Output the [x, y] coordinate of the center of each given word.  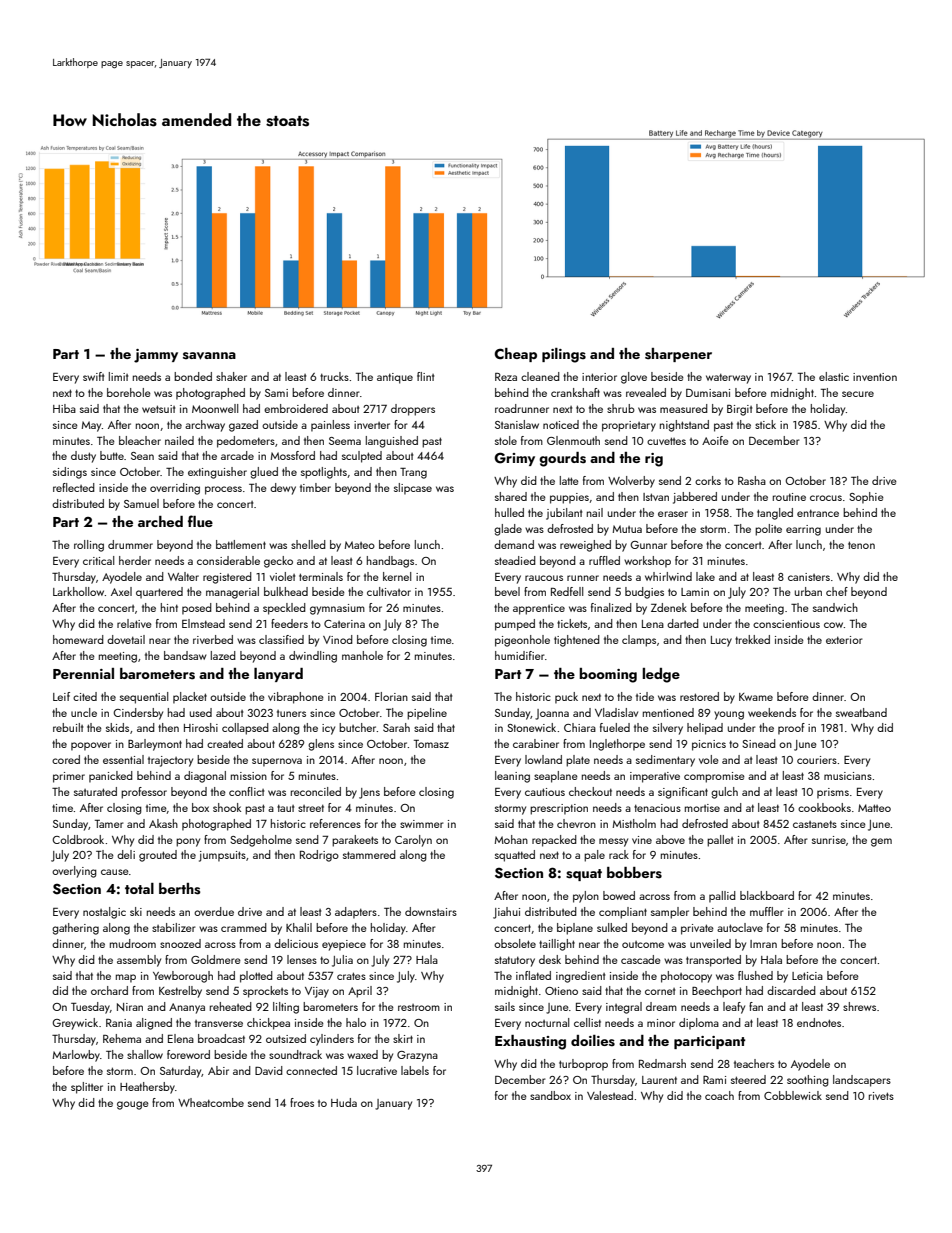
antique [395, 378]
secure [858, 394]
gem [881, 842]
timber [315, 487]
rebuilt [68, 727]
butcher [357, 727]
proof [791, 729]
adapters [356, 913]
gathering [75, 929]
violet [282, 576]
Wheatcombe [211, 1102]
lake [705, 576]
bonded [193, 376]
